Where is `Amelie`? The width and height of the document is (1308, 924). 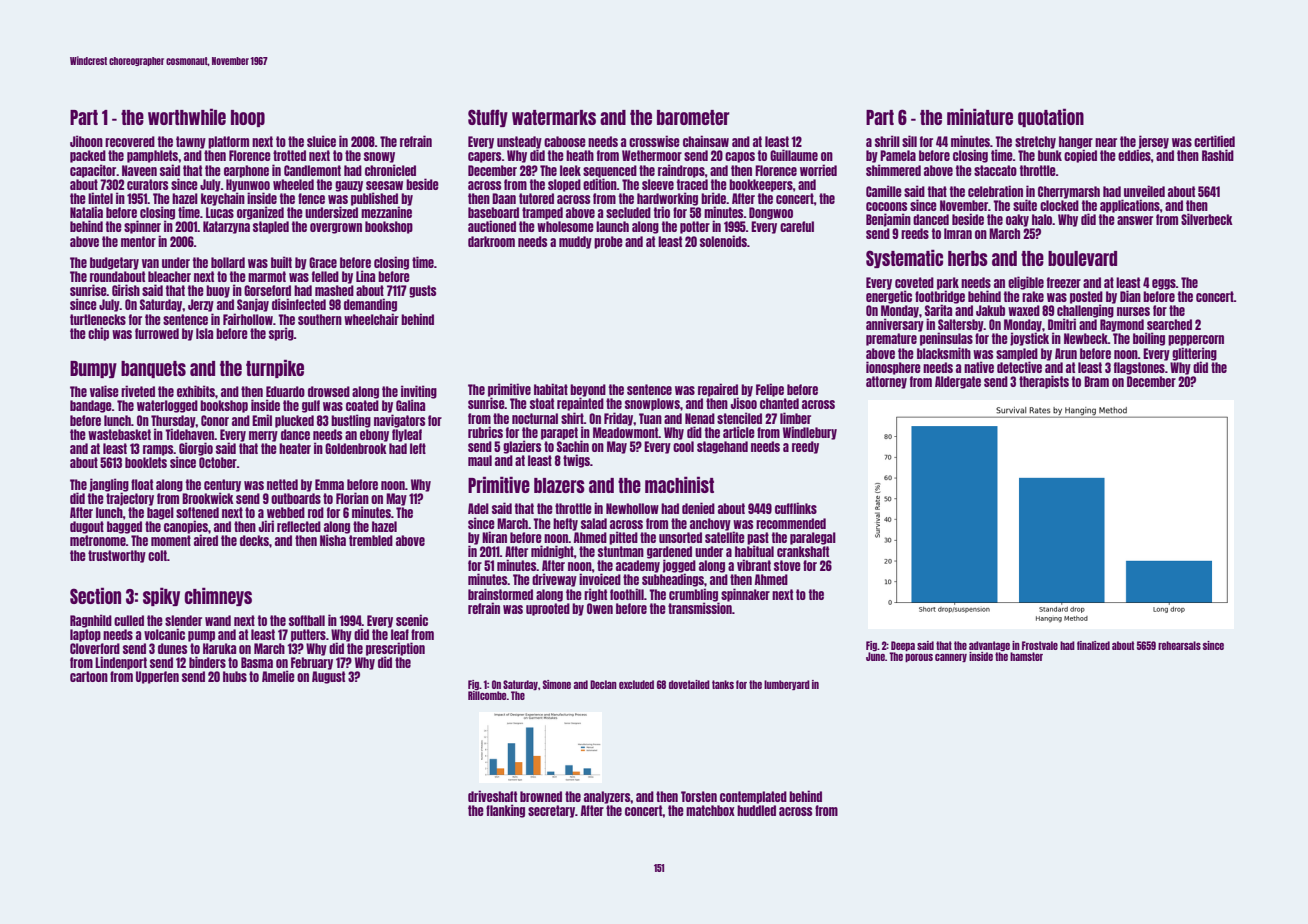
Amelie is located at coordinates (278, 676).
